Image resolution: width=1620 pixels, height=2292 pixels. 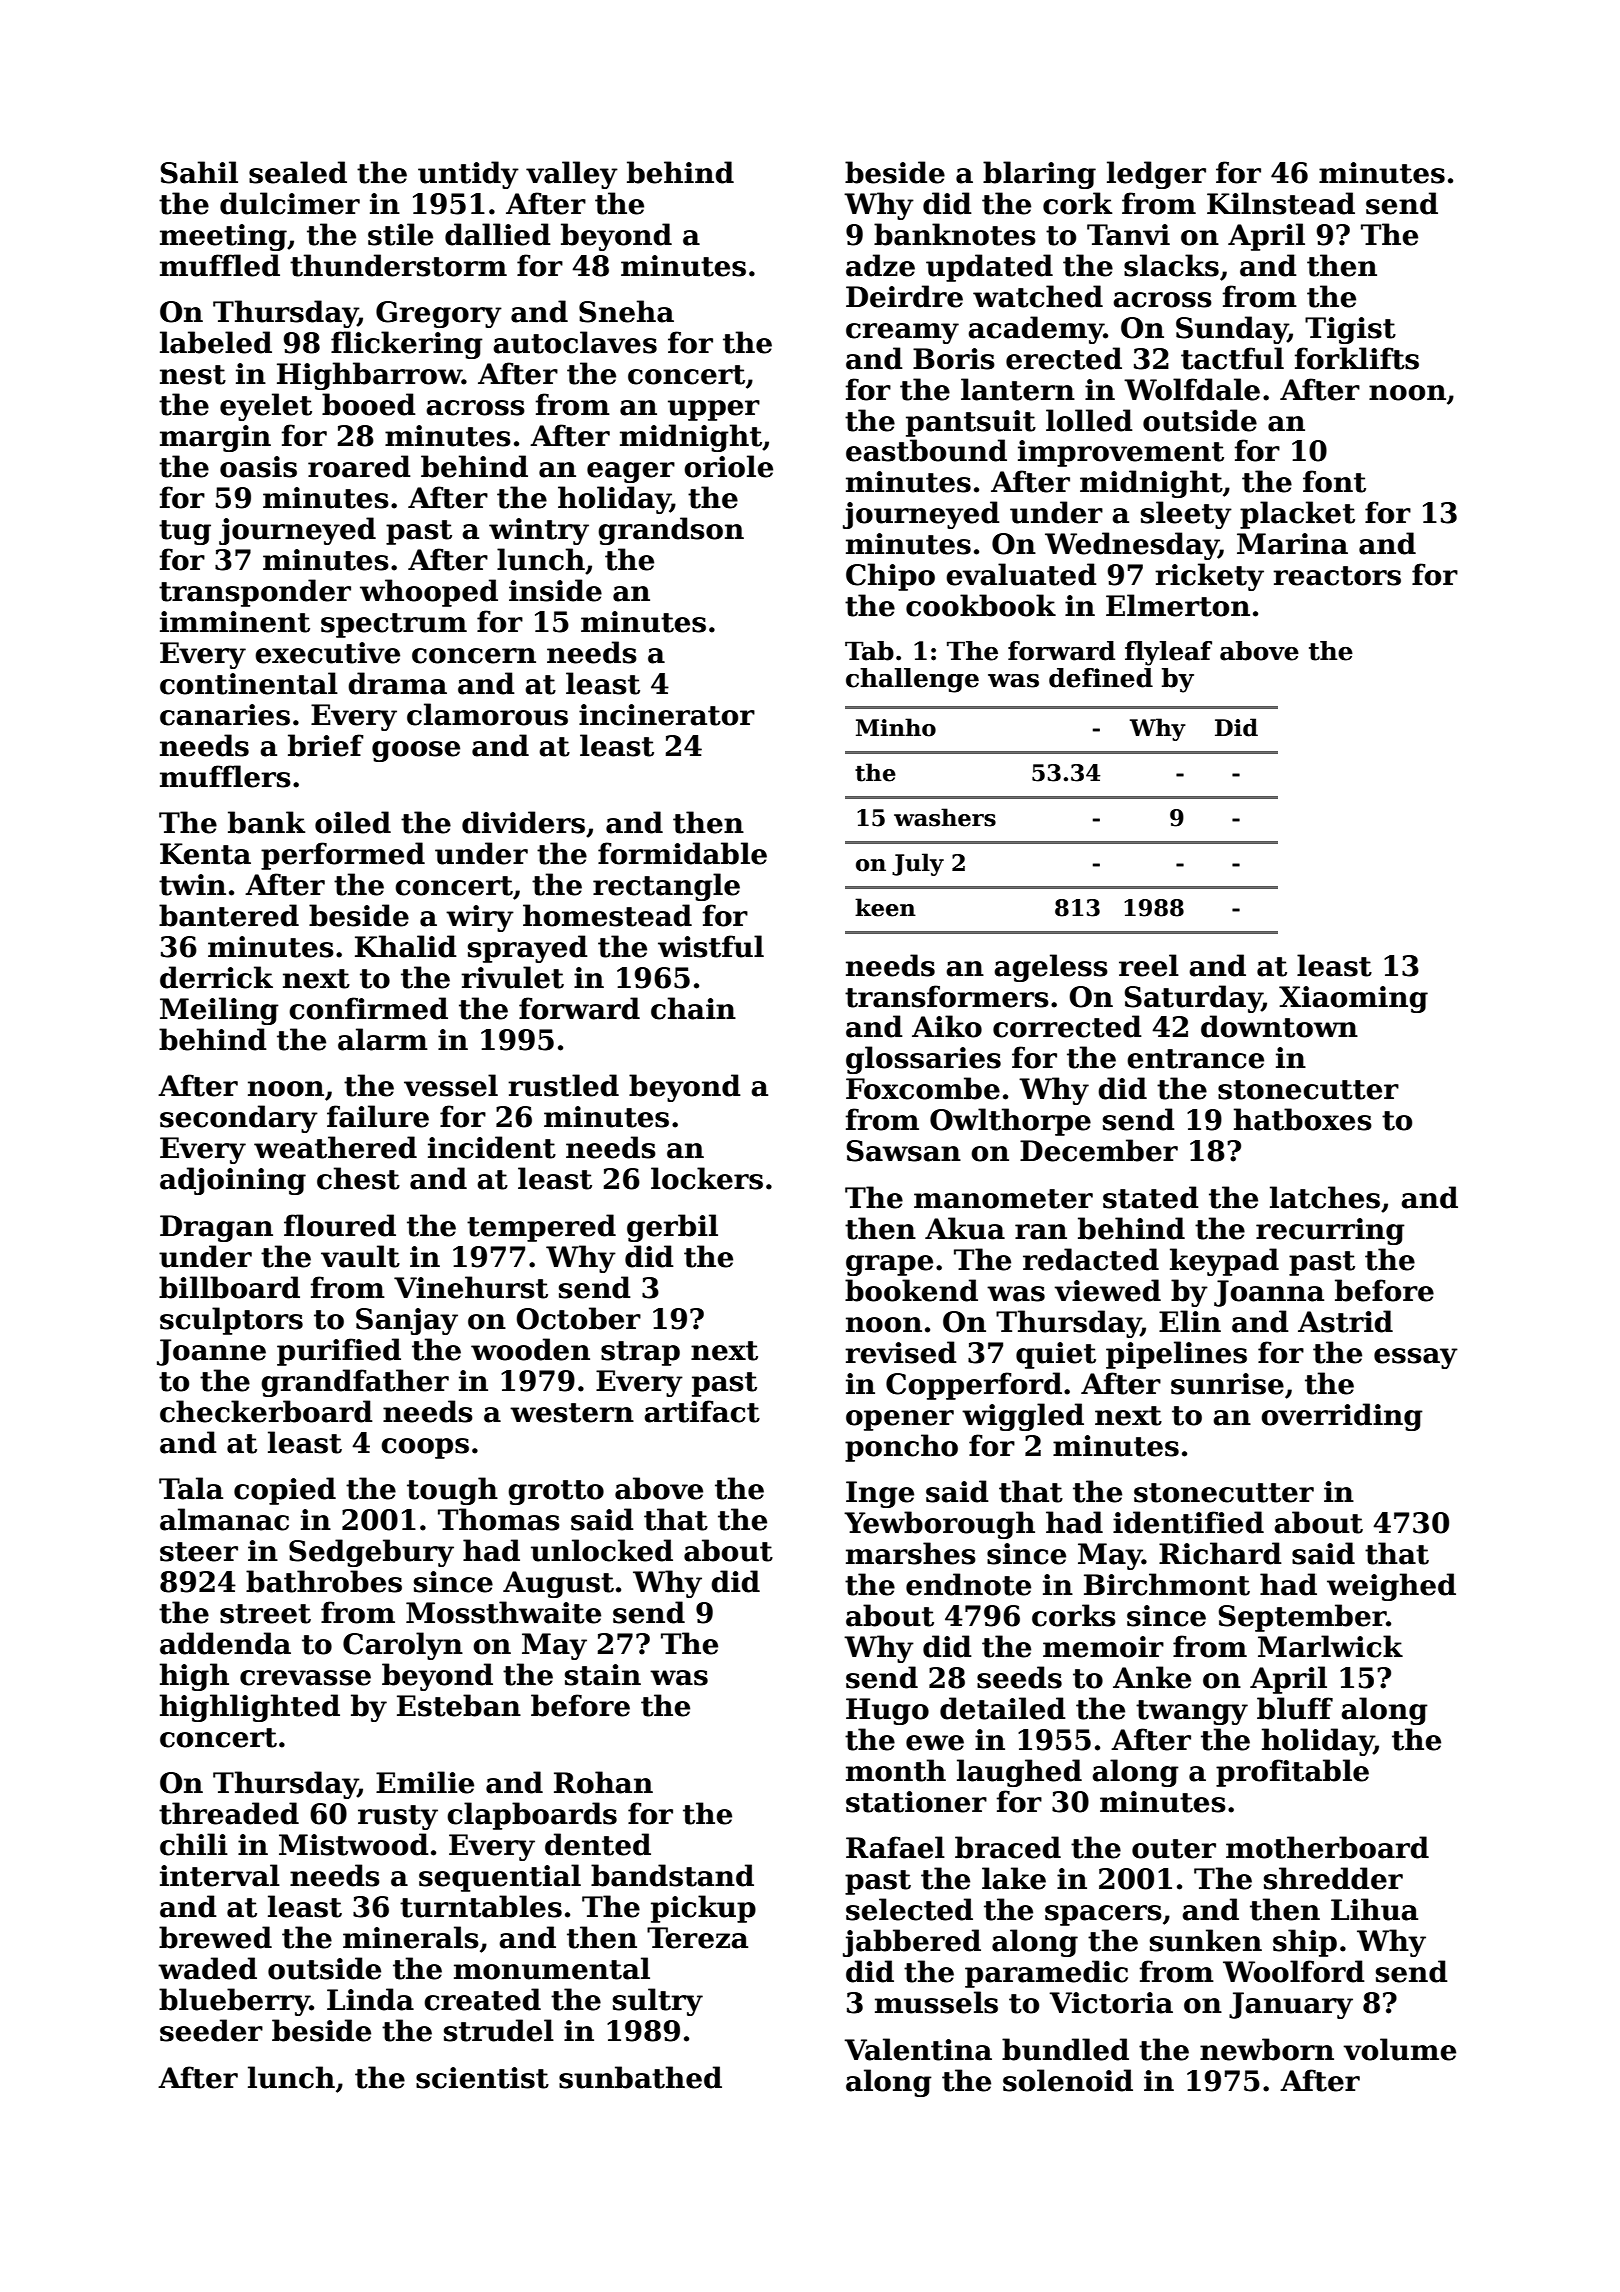 What do you see at coordinates (1149, 965) in the image?
I see `reel` at bounding box center [1149, 965].
